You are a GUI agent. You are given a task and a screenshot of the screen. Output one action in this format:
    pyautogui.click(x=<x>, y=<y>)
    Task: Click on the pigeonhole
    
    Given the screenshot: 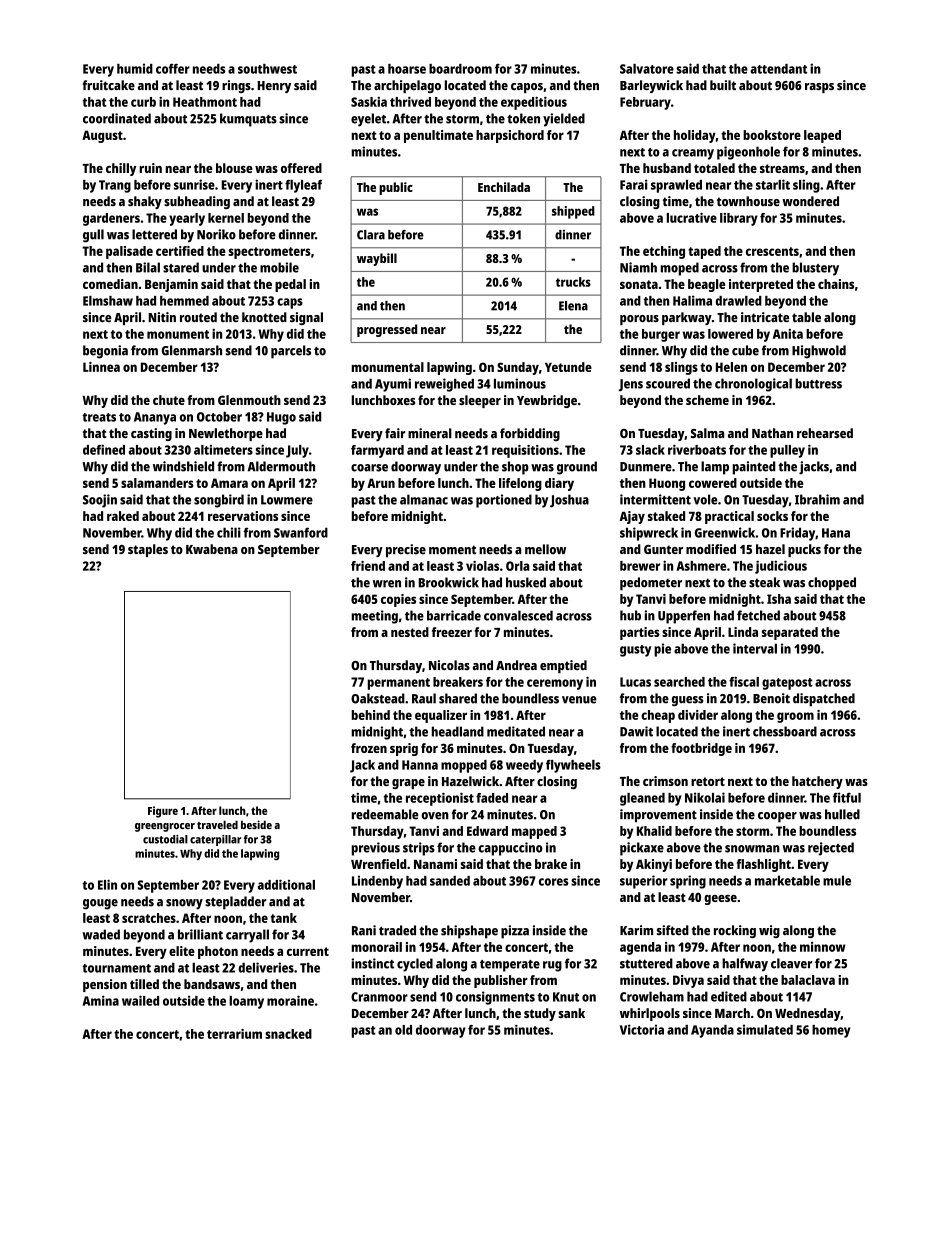 What is the action you would take?
    pyautogui.click(x=748, y=153)
